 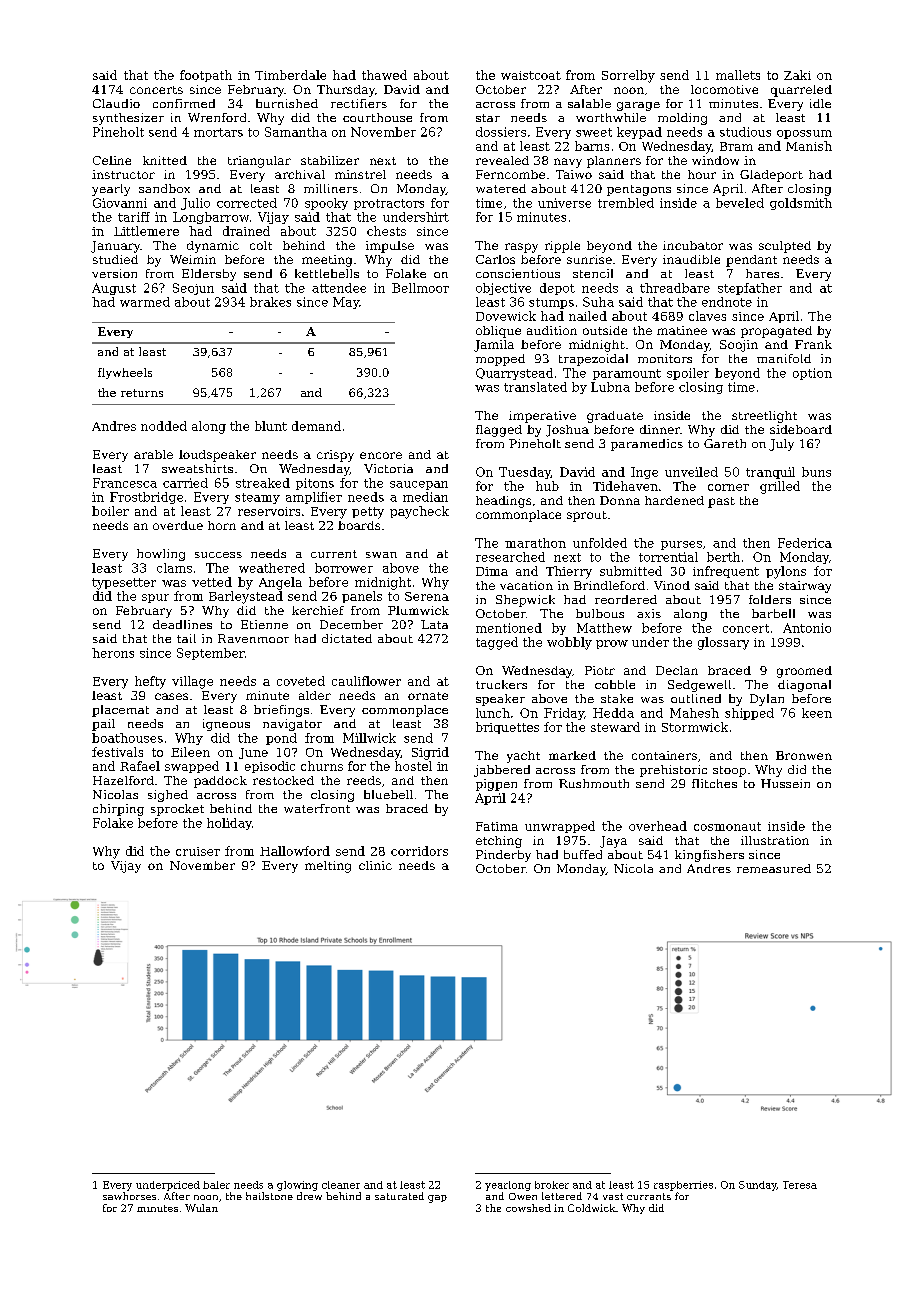 What do you see at coordinates (269, 1196) in the page?
I see `hailstone` at bounding box center [269, 1196].
